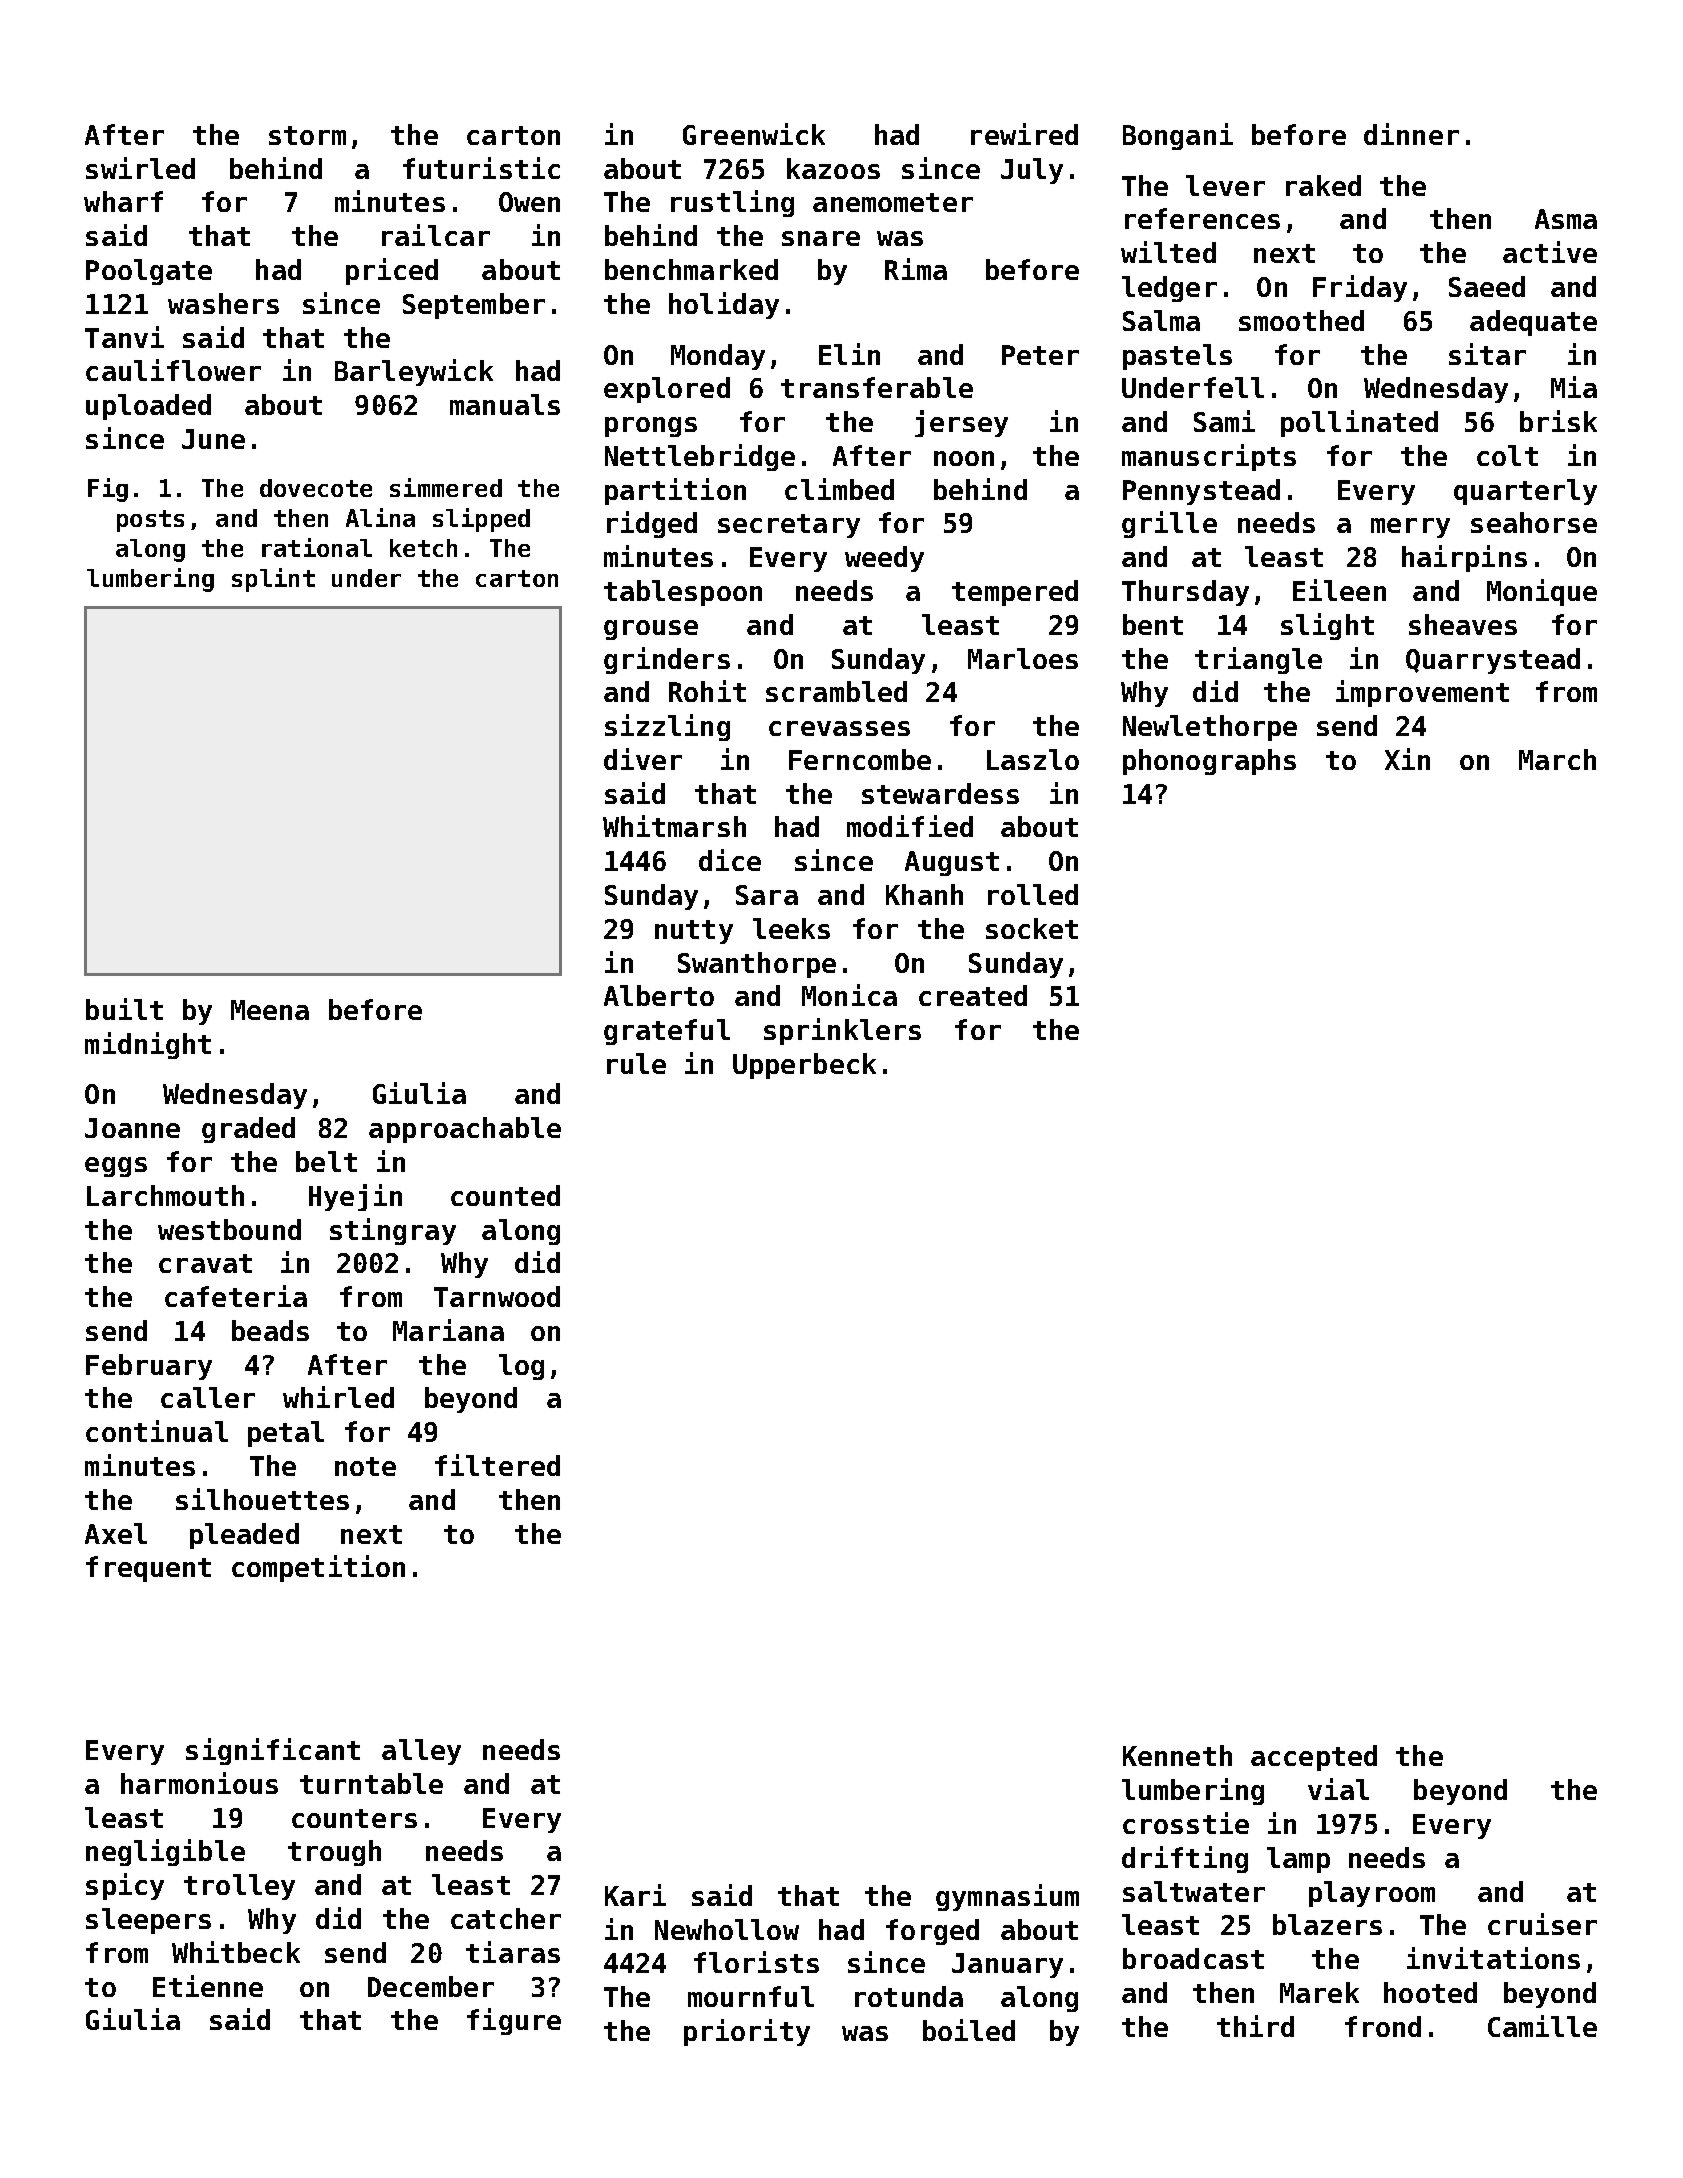 This screenshot has height=2178, width=1683. Describe the element at coordinates (1224, 421) in the screenshot. I see `Sami` at that location.
